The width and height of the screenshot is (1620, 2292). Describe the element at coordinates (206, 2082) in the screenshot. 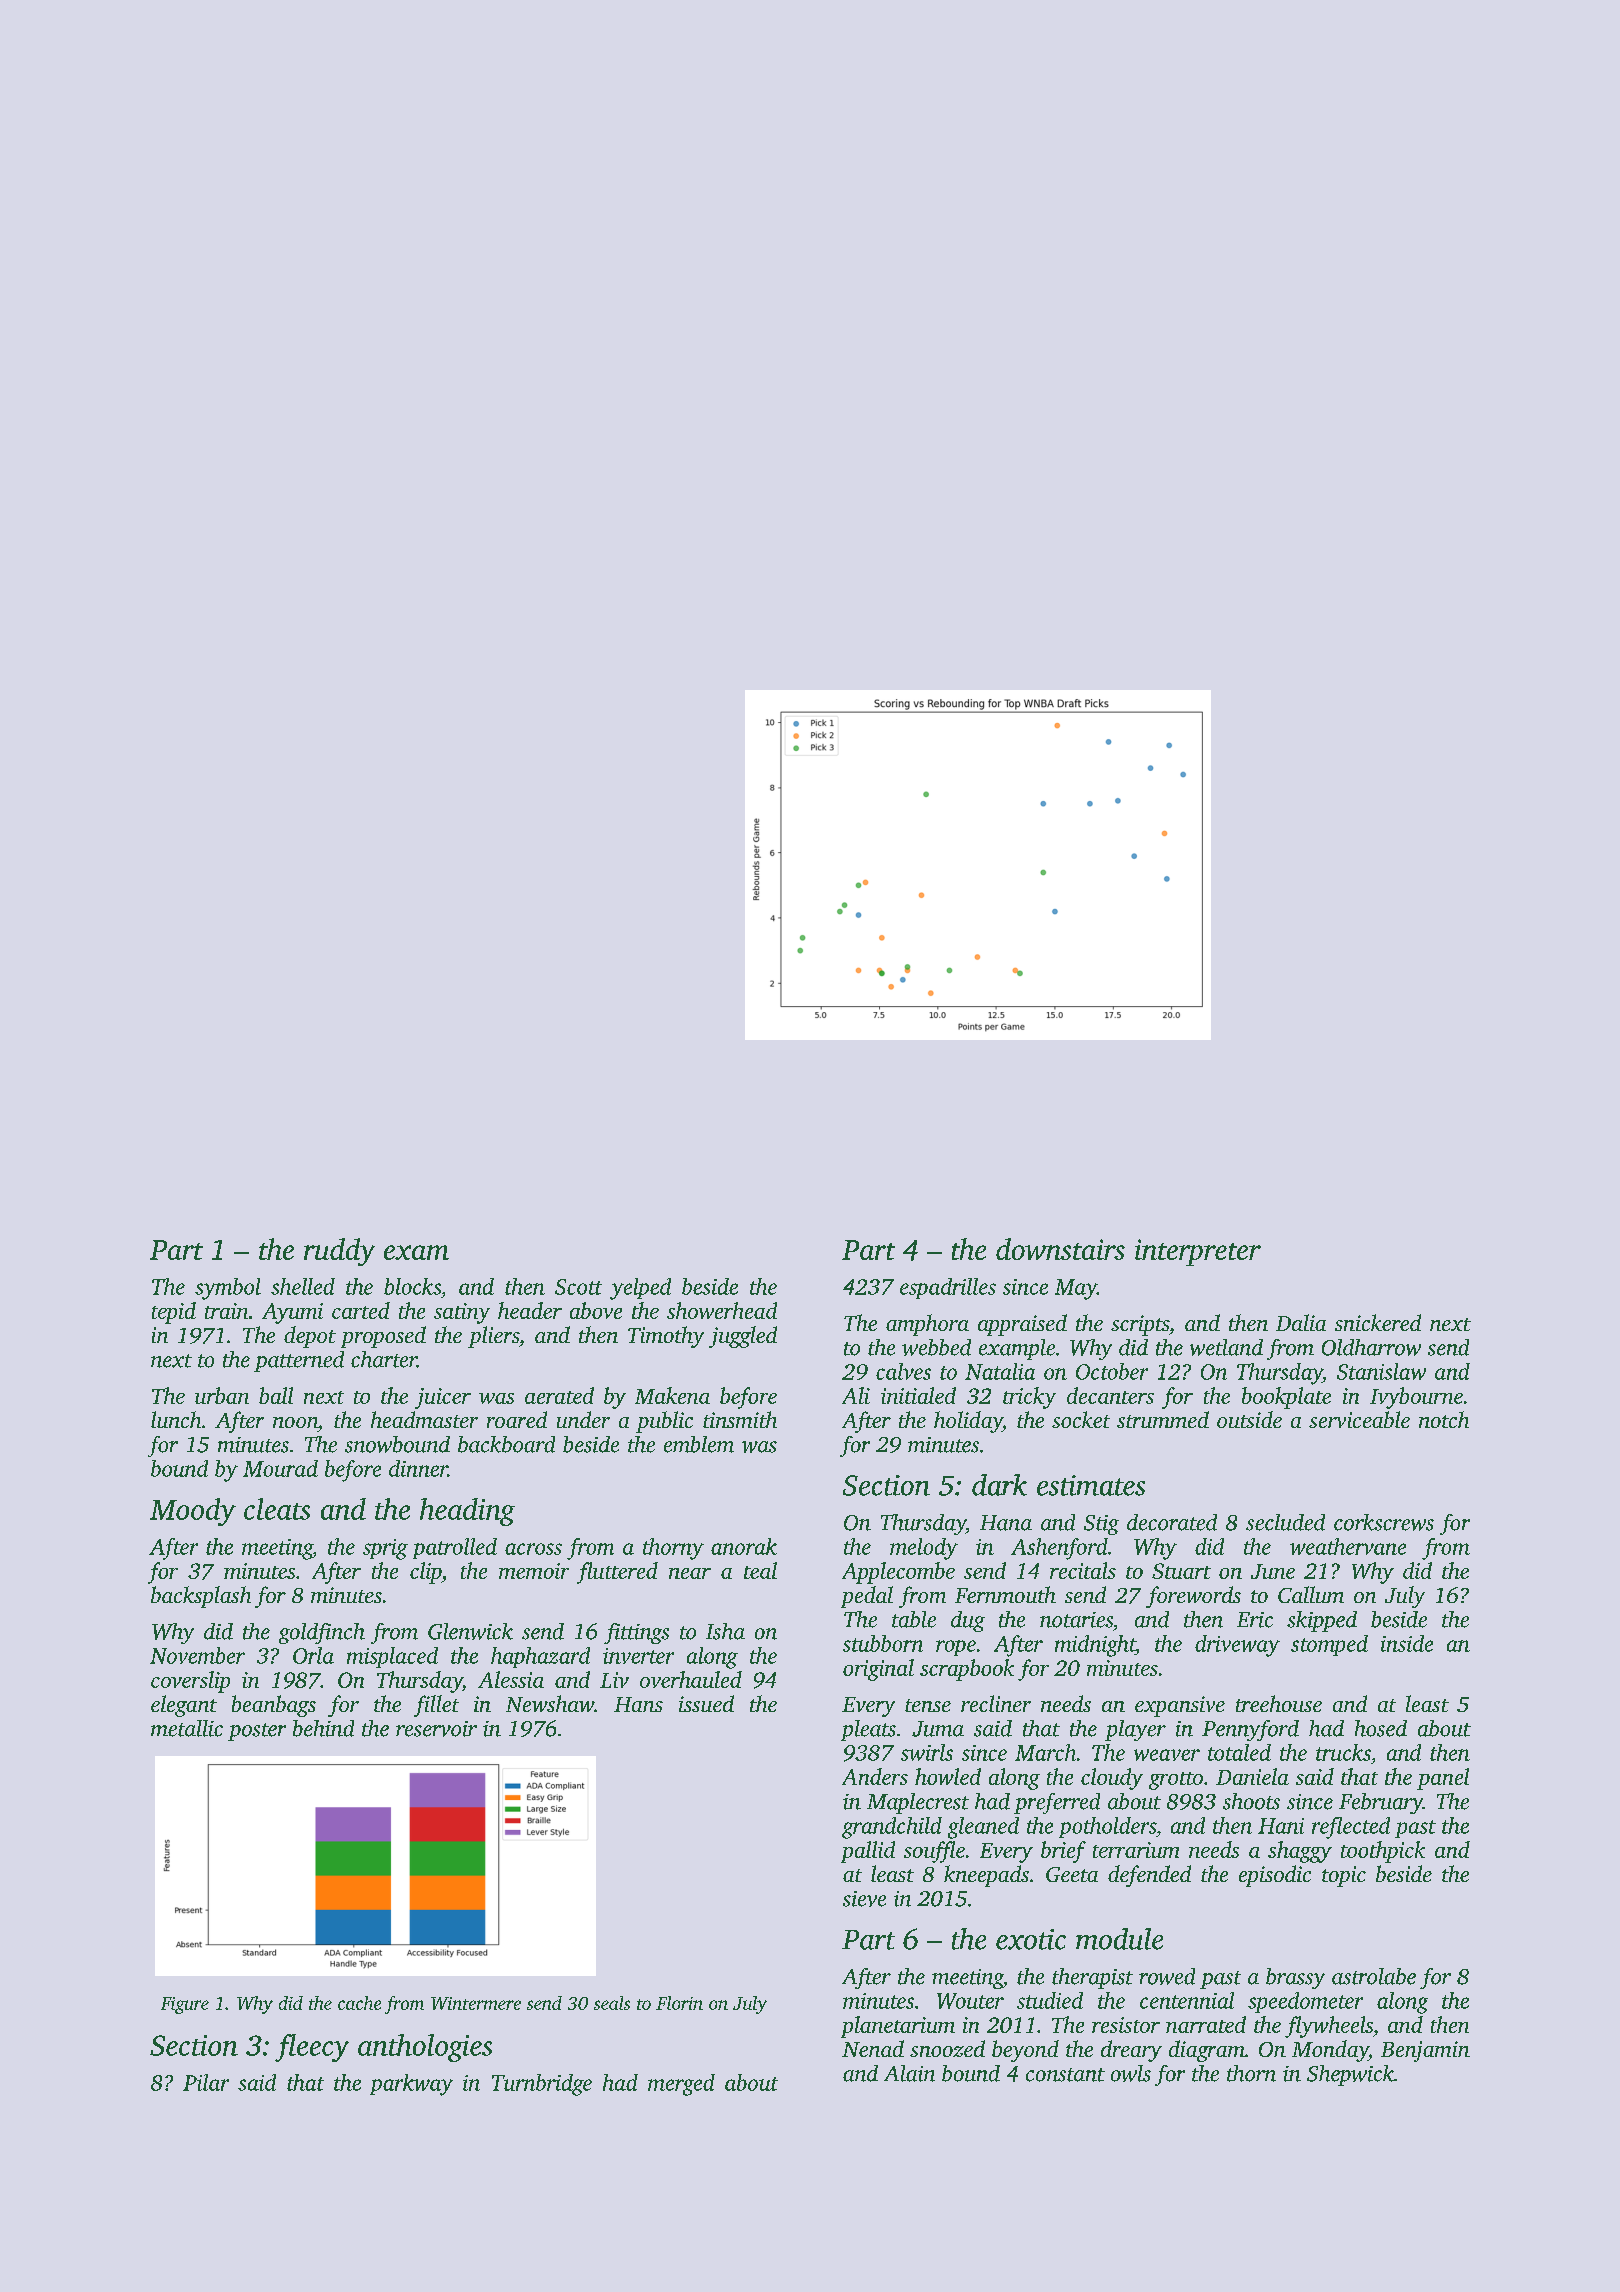

I see `Pilar` at that location.
